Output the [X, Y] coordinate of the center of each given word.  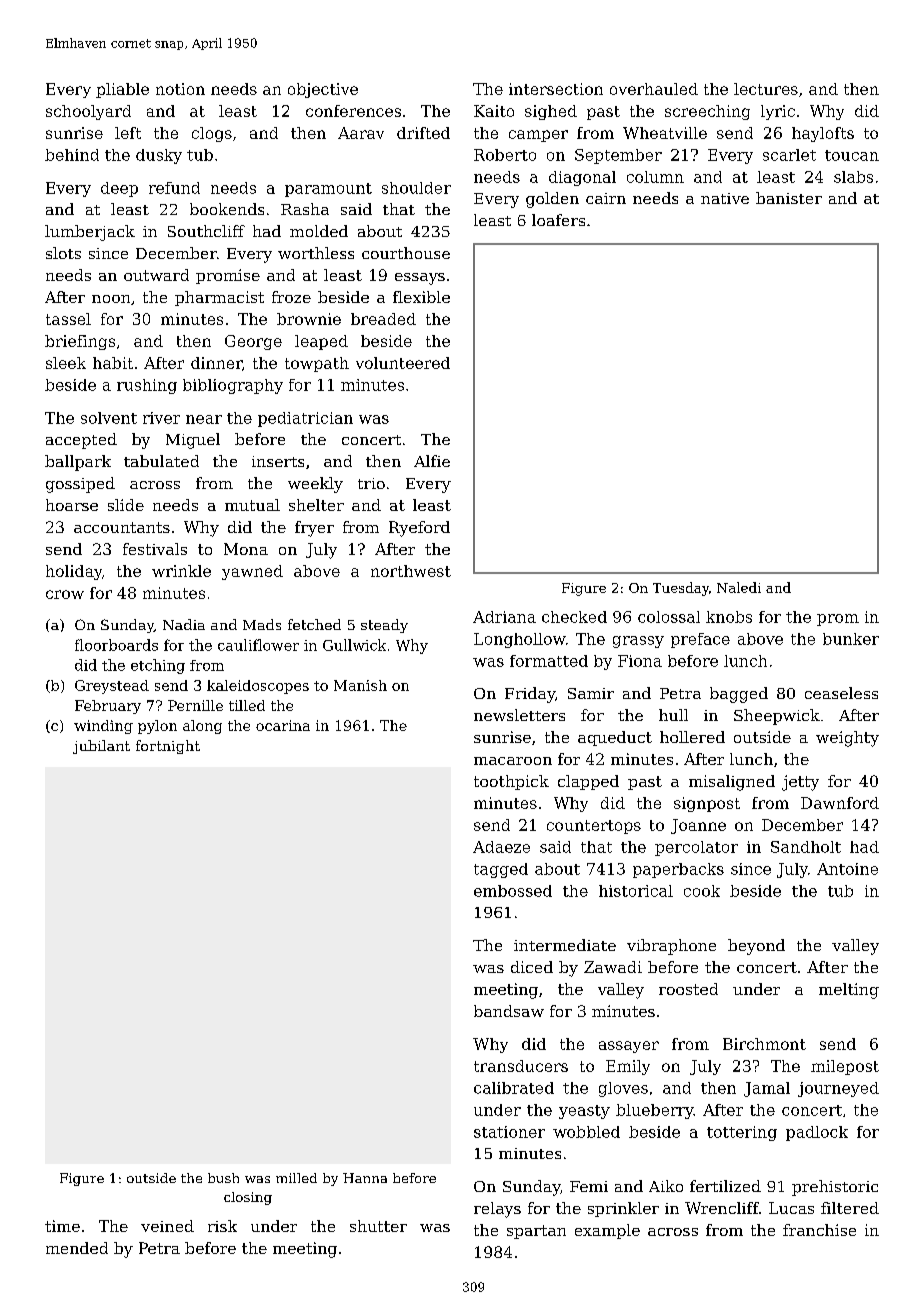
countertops [594, 827]
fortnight [168, 747]
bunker [851, 639]
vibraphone [671, 947]
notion [180, 89]
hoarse [72, 505]
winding [103, 727]
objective [323, 90]
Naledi [739, 587]
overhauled [654, 89]
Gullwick [354, 645]
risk [222, 1226]
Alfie [432, 461]
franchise [819, 1230]
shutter [378, 1226]
